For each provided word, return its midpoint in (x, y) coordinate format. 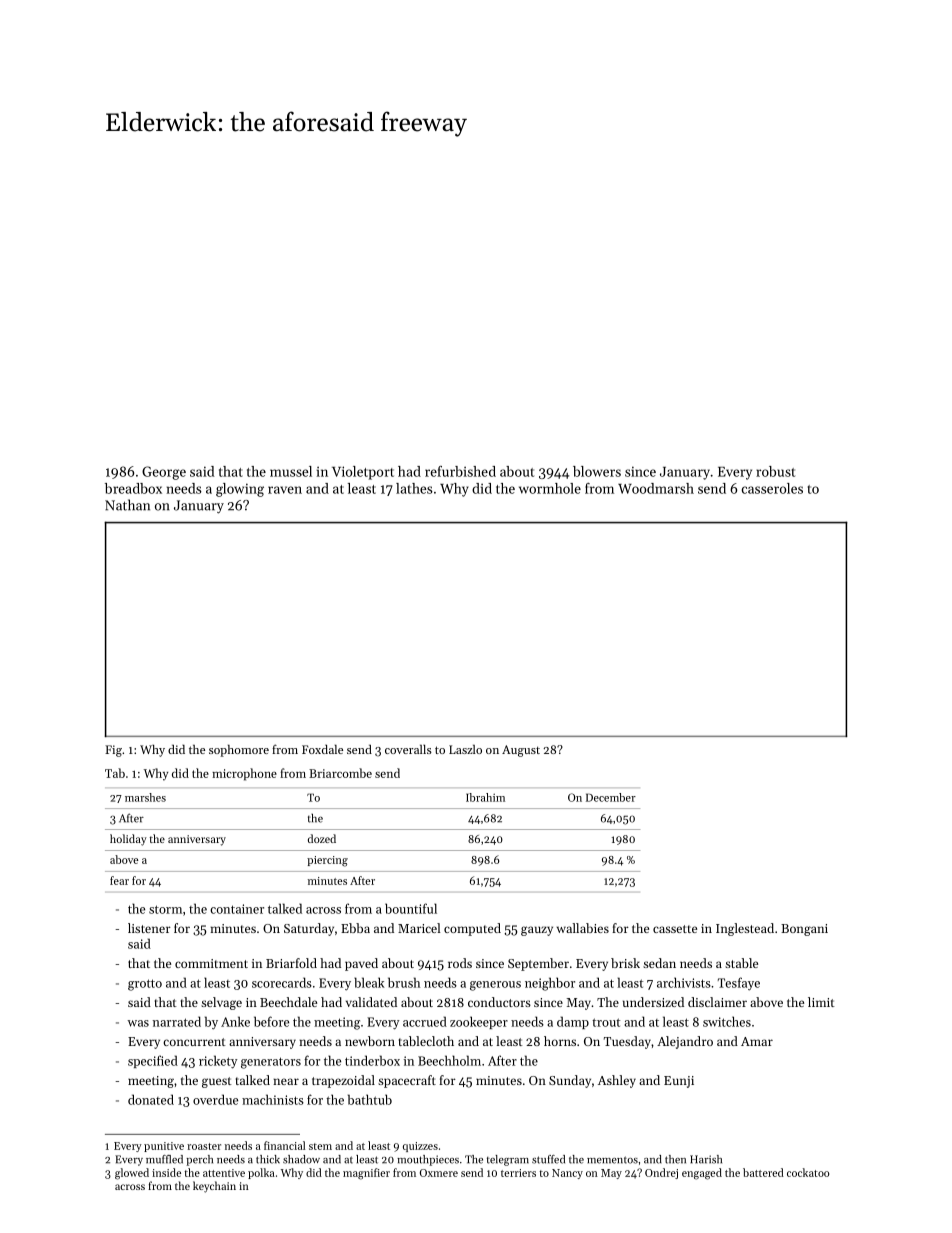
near (286, 1081)
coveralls (408, 749)
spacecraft (407, 1081)
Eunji (679, 1082)
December (611, 797)
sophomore (239, 751)
